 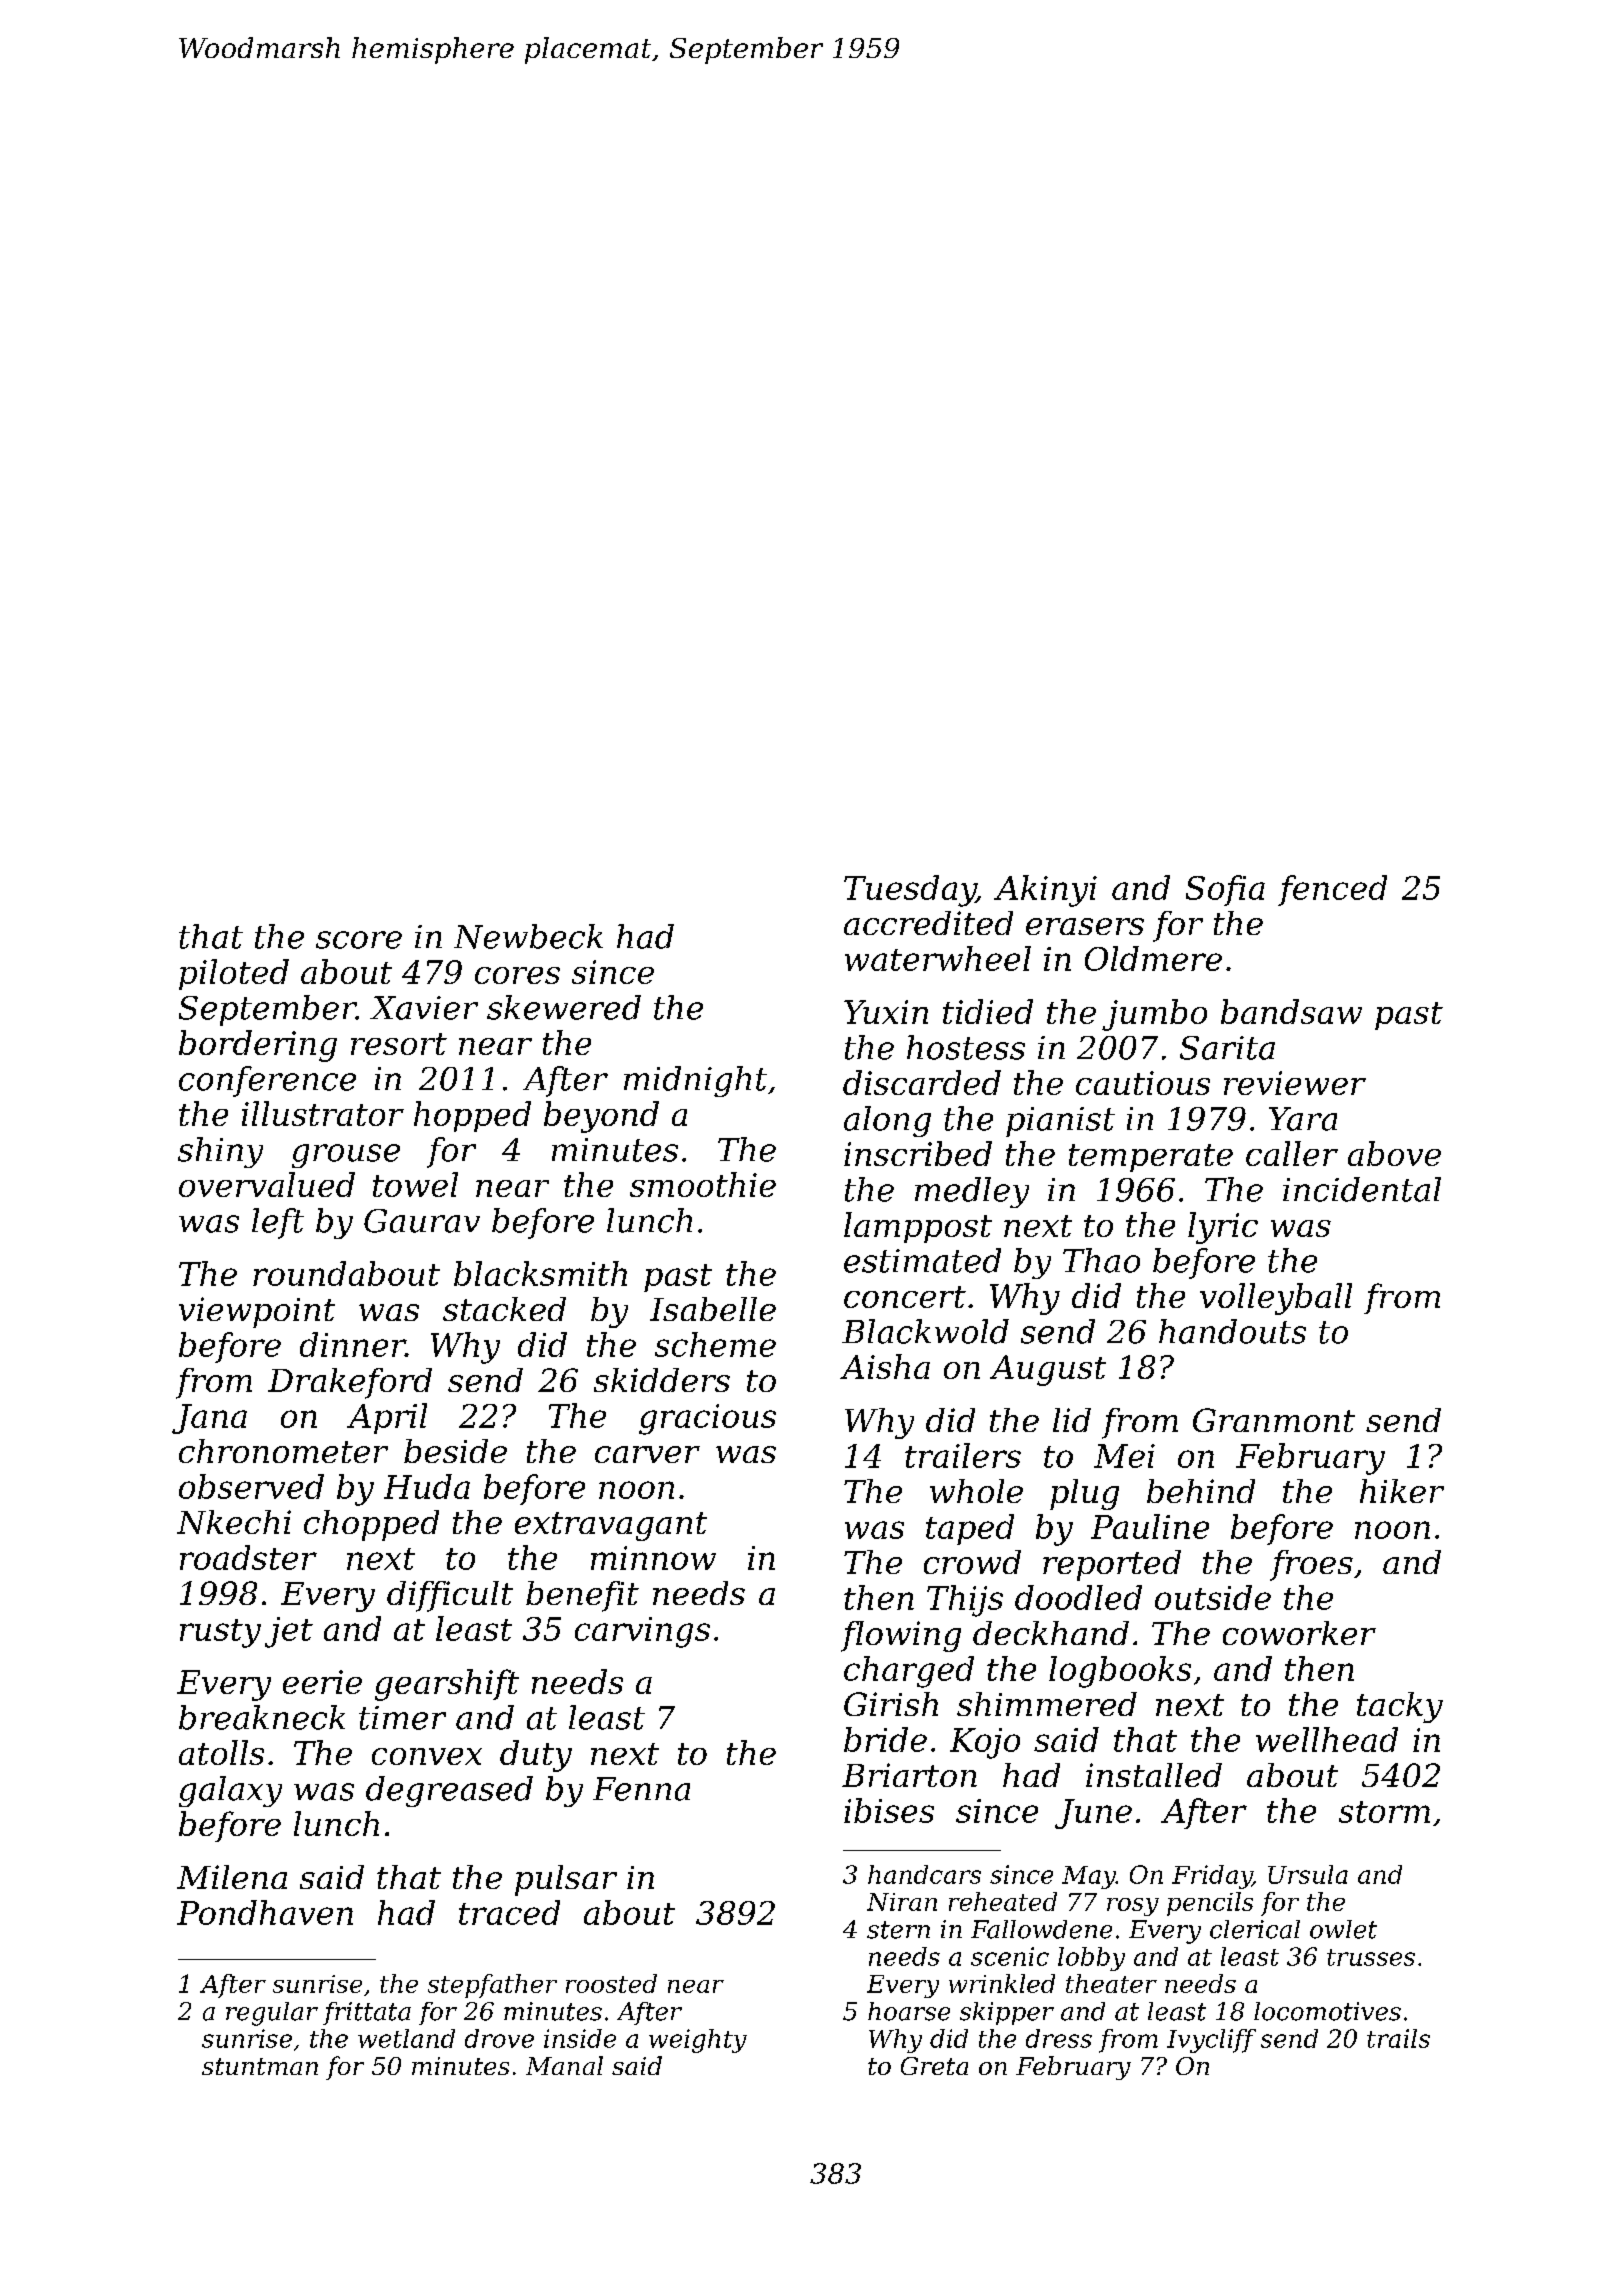 I want to click on Granmont, so click(x=1274, y=1420).
